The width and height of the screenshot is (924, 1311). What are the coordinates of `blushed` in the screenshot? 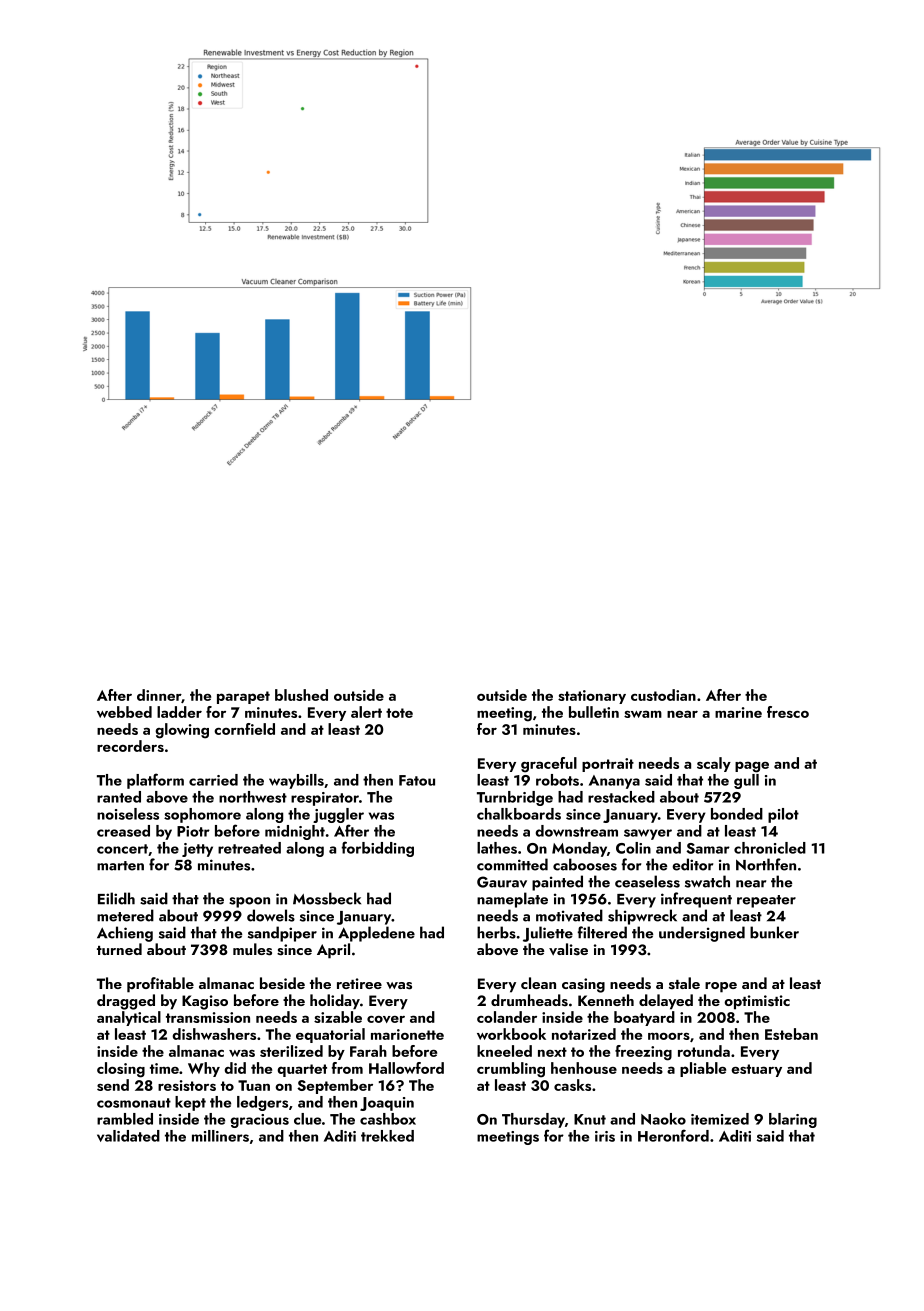 It's located at (301, 695).
